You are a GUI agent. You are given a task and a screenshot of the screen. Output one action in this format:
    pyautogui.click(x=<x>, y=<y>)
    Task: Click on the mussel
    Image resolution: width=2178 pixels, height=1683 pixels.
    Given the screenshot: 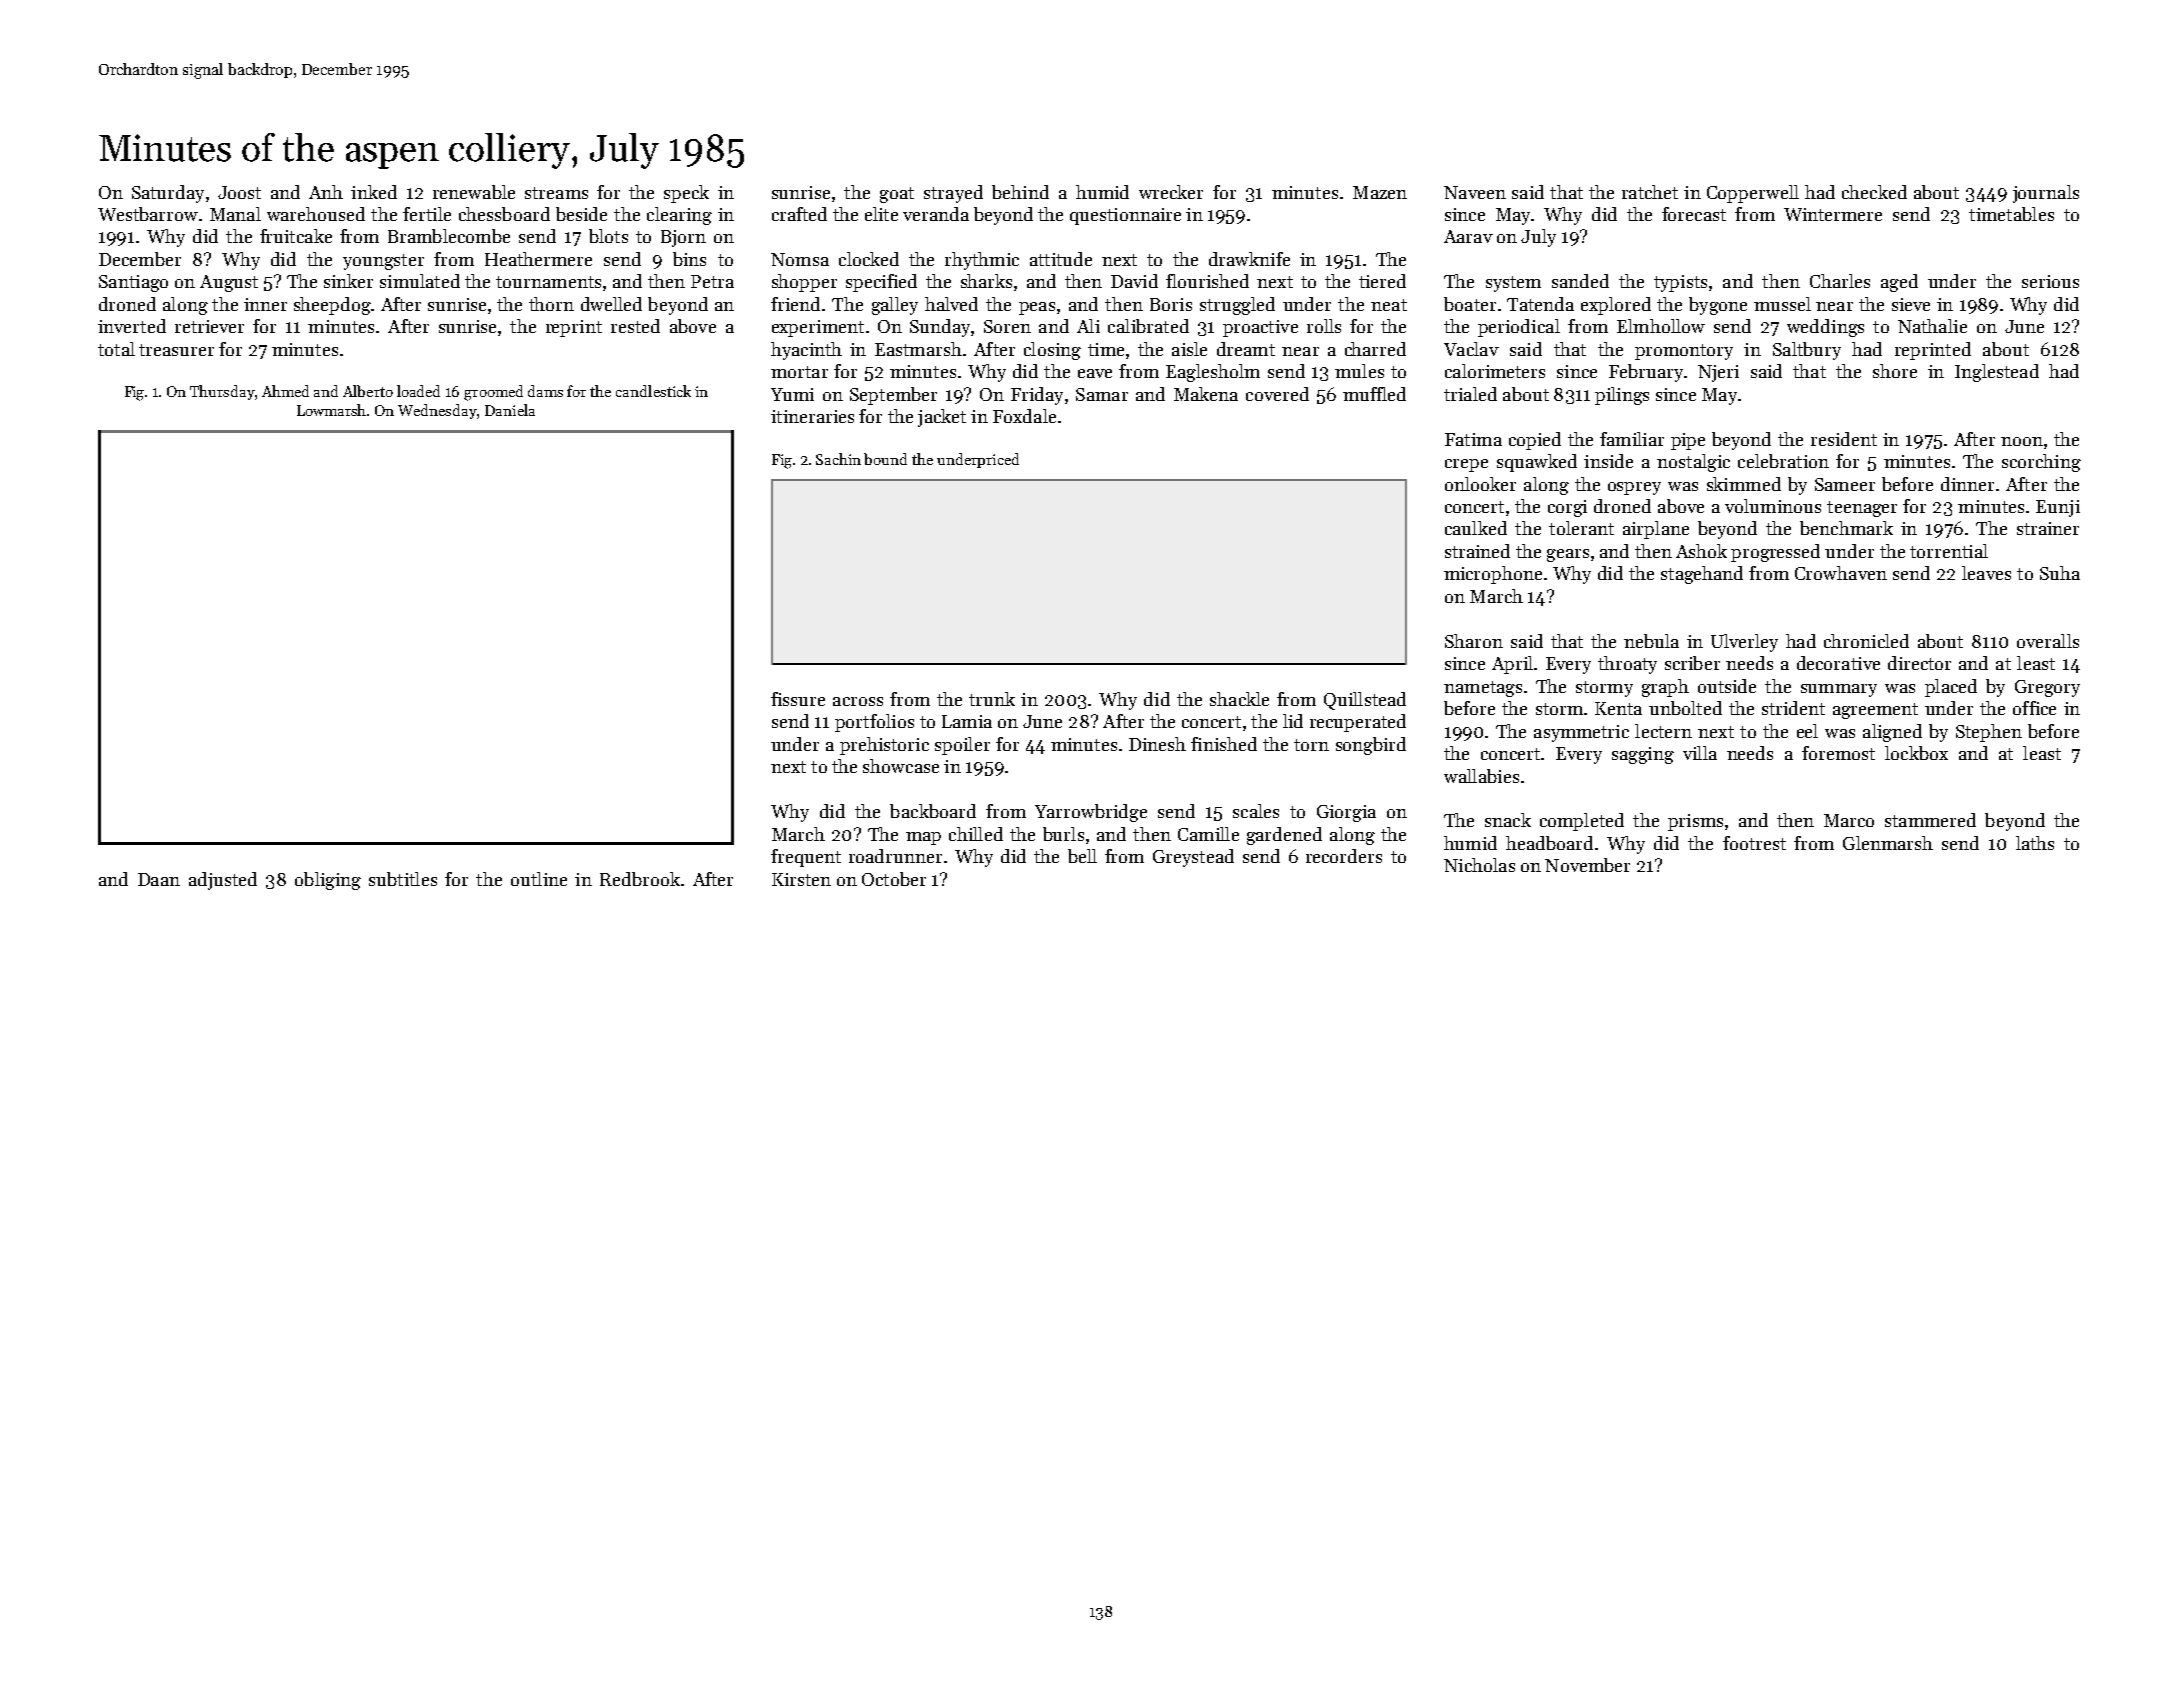 What is the action you would take?
    pyautogui.click(x=1782, y=304)
